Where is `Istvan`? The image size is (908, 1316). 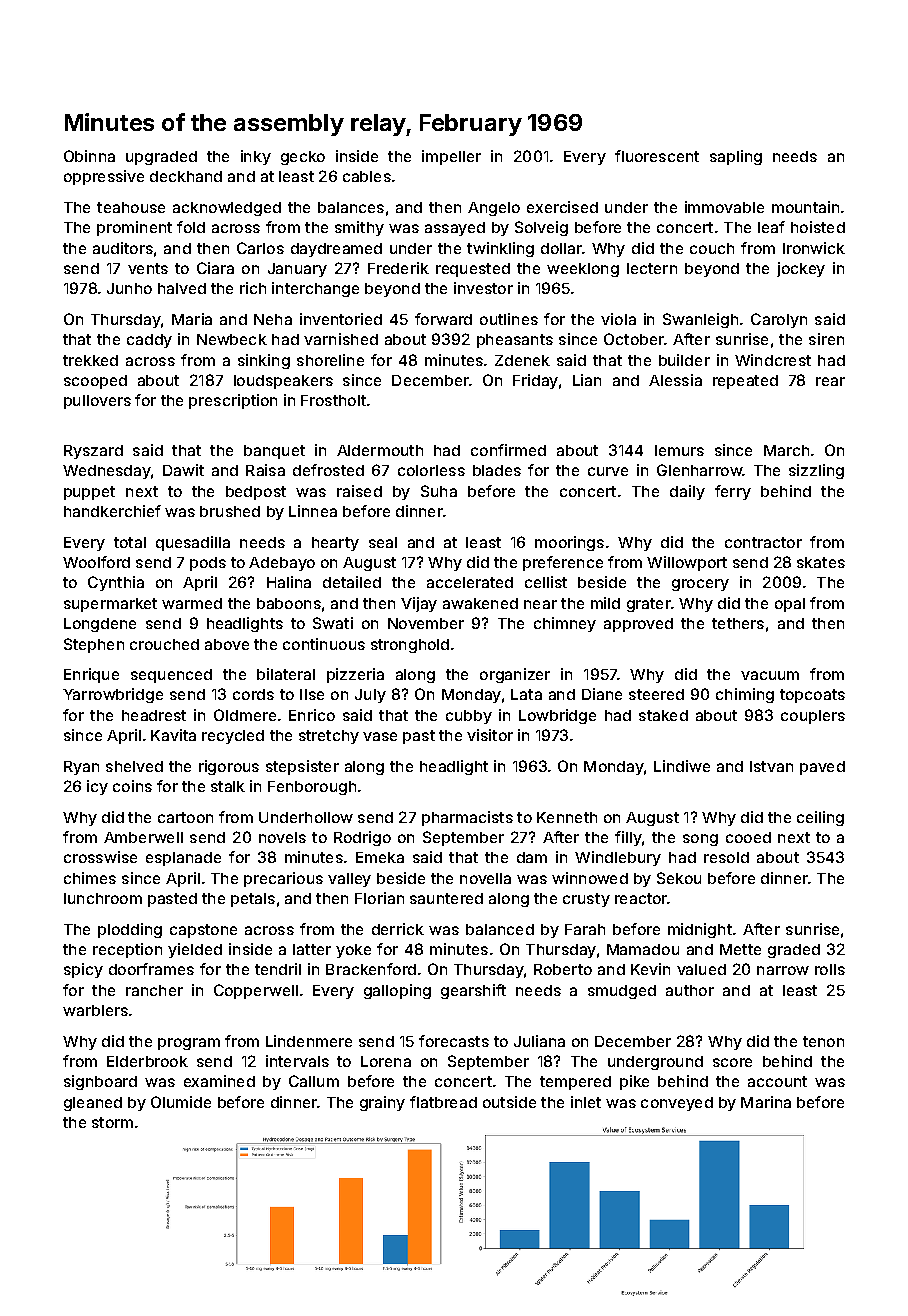
Istvan is located at coordinates (771, 766).
